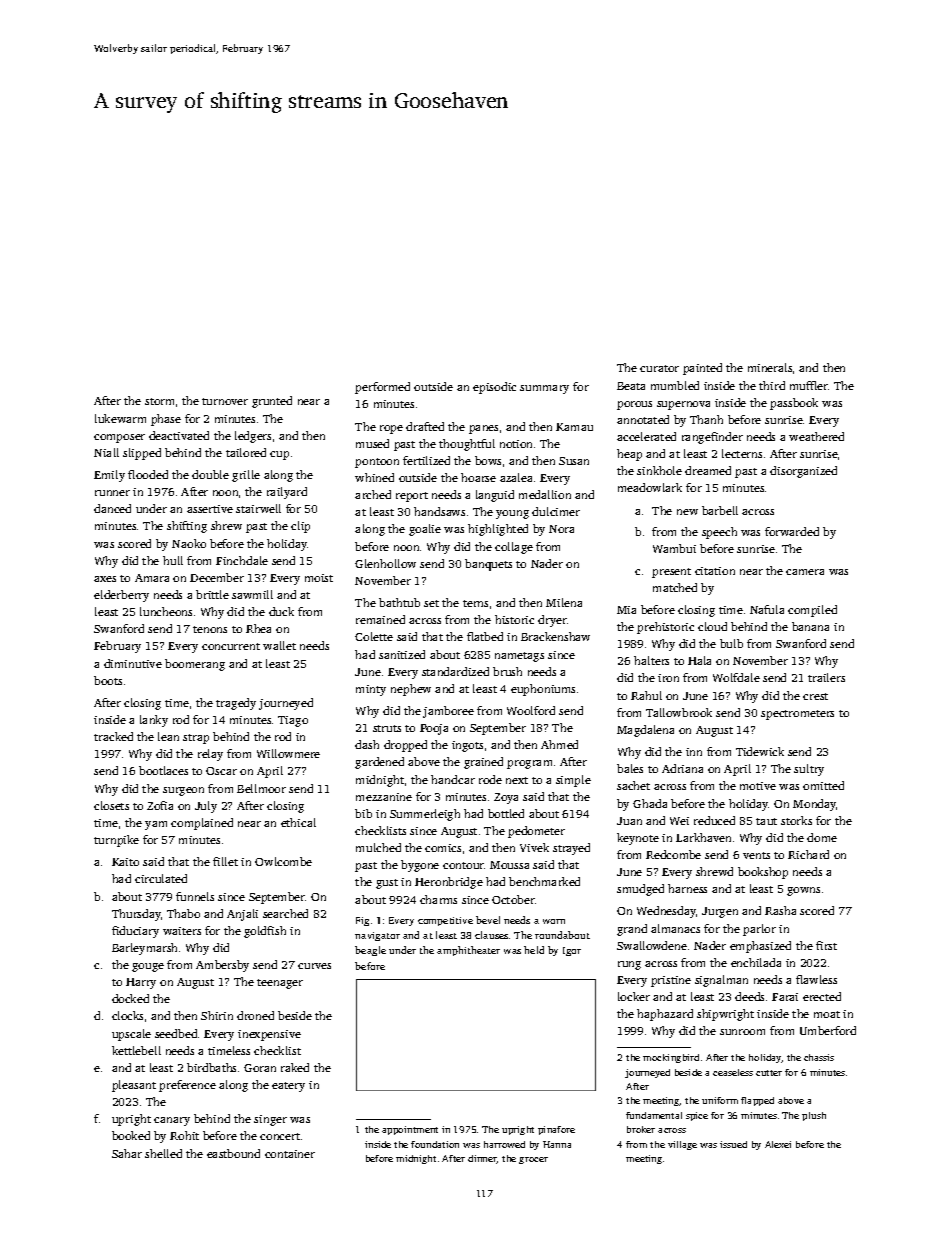 The height and width of the image is (1233, 952). Describe the element at coordinates (184, 1135) in the image. I see `Rohit` at that location.
